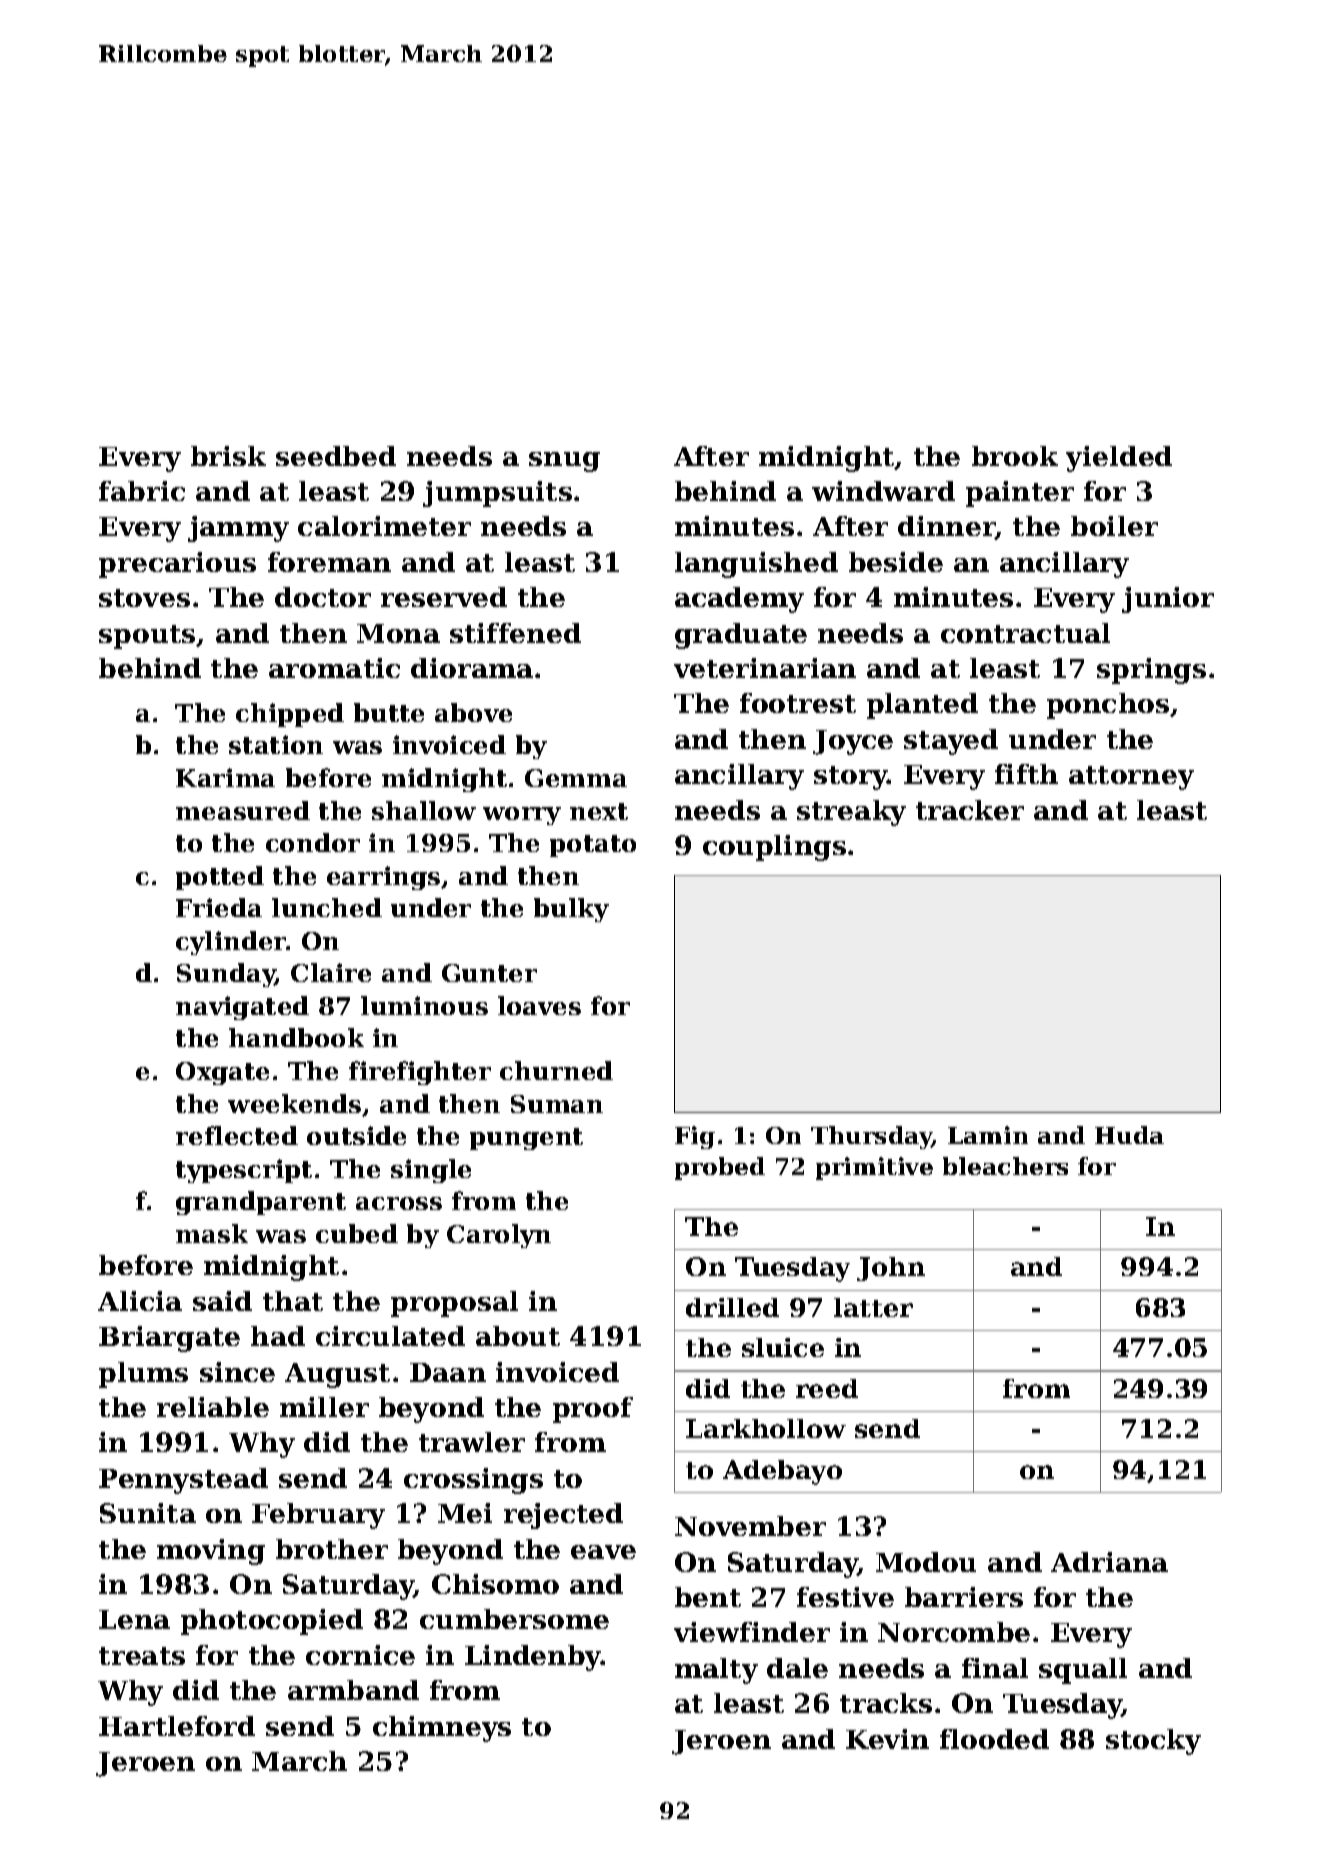  What do you see at coordinates (1119, 459) in the screenshot?
I see `yielded` at bounding box center [1119, 459].
